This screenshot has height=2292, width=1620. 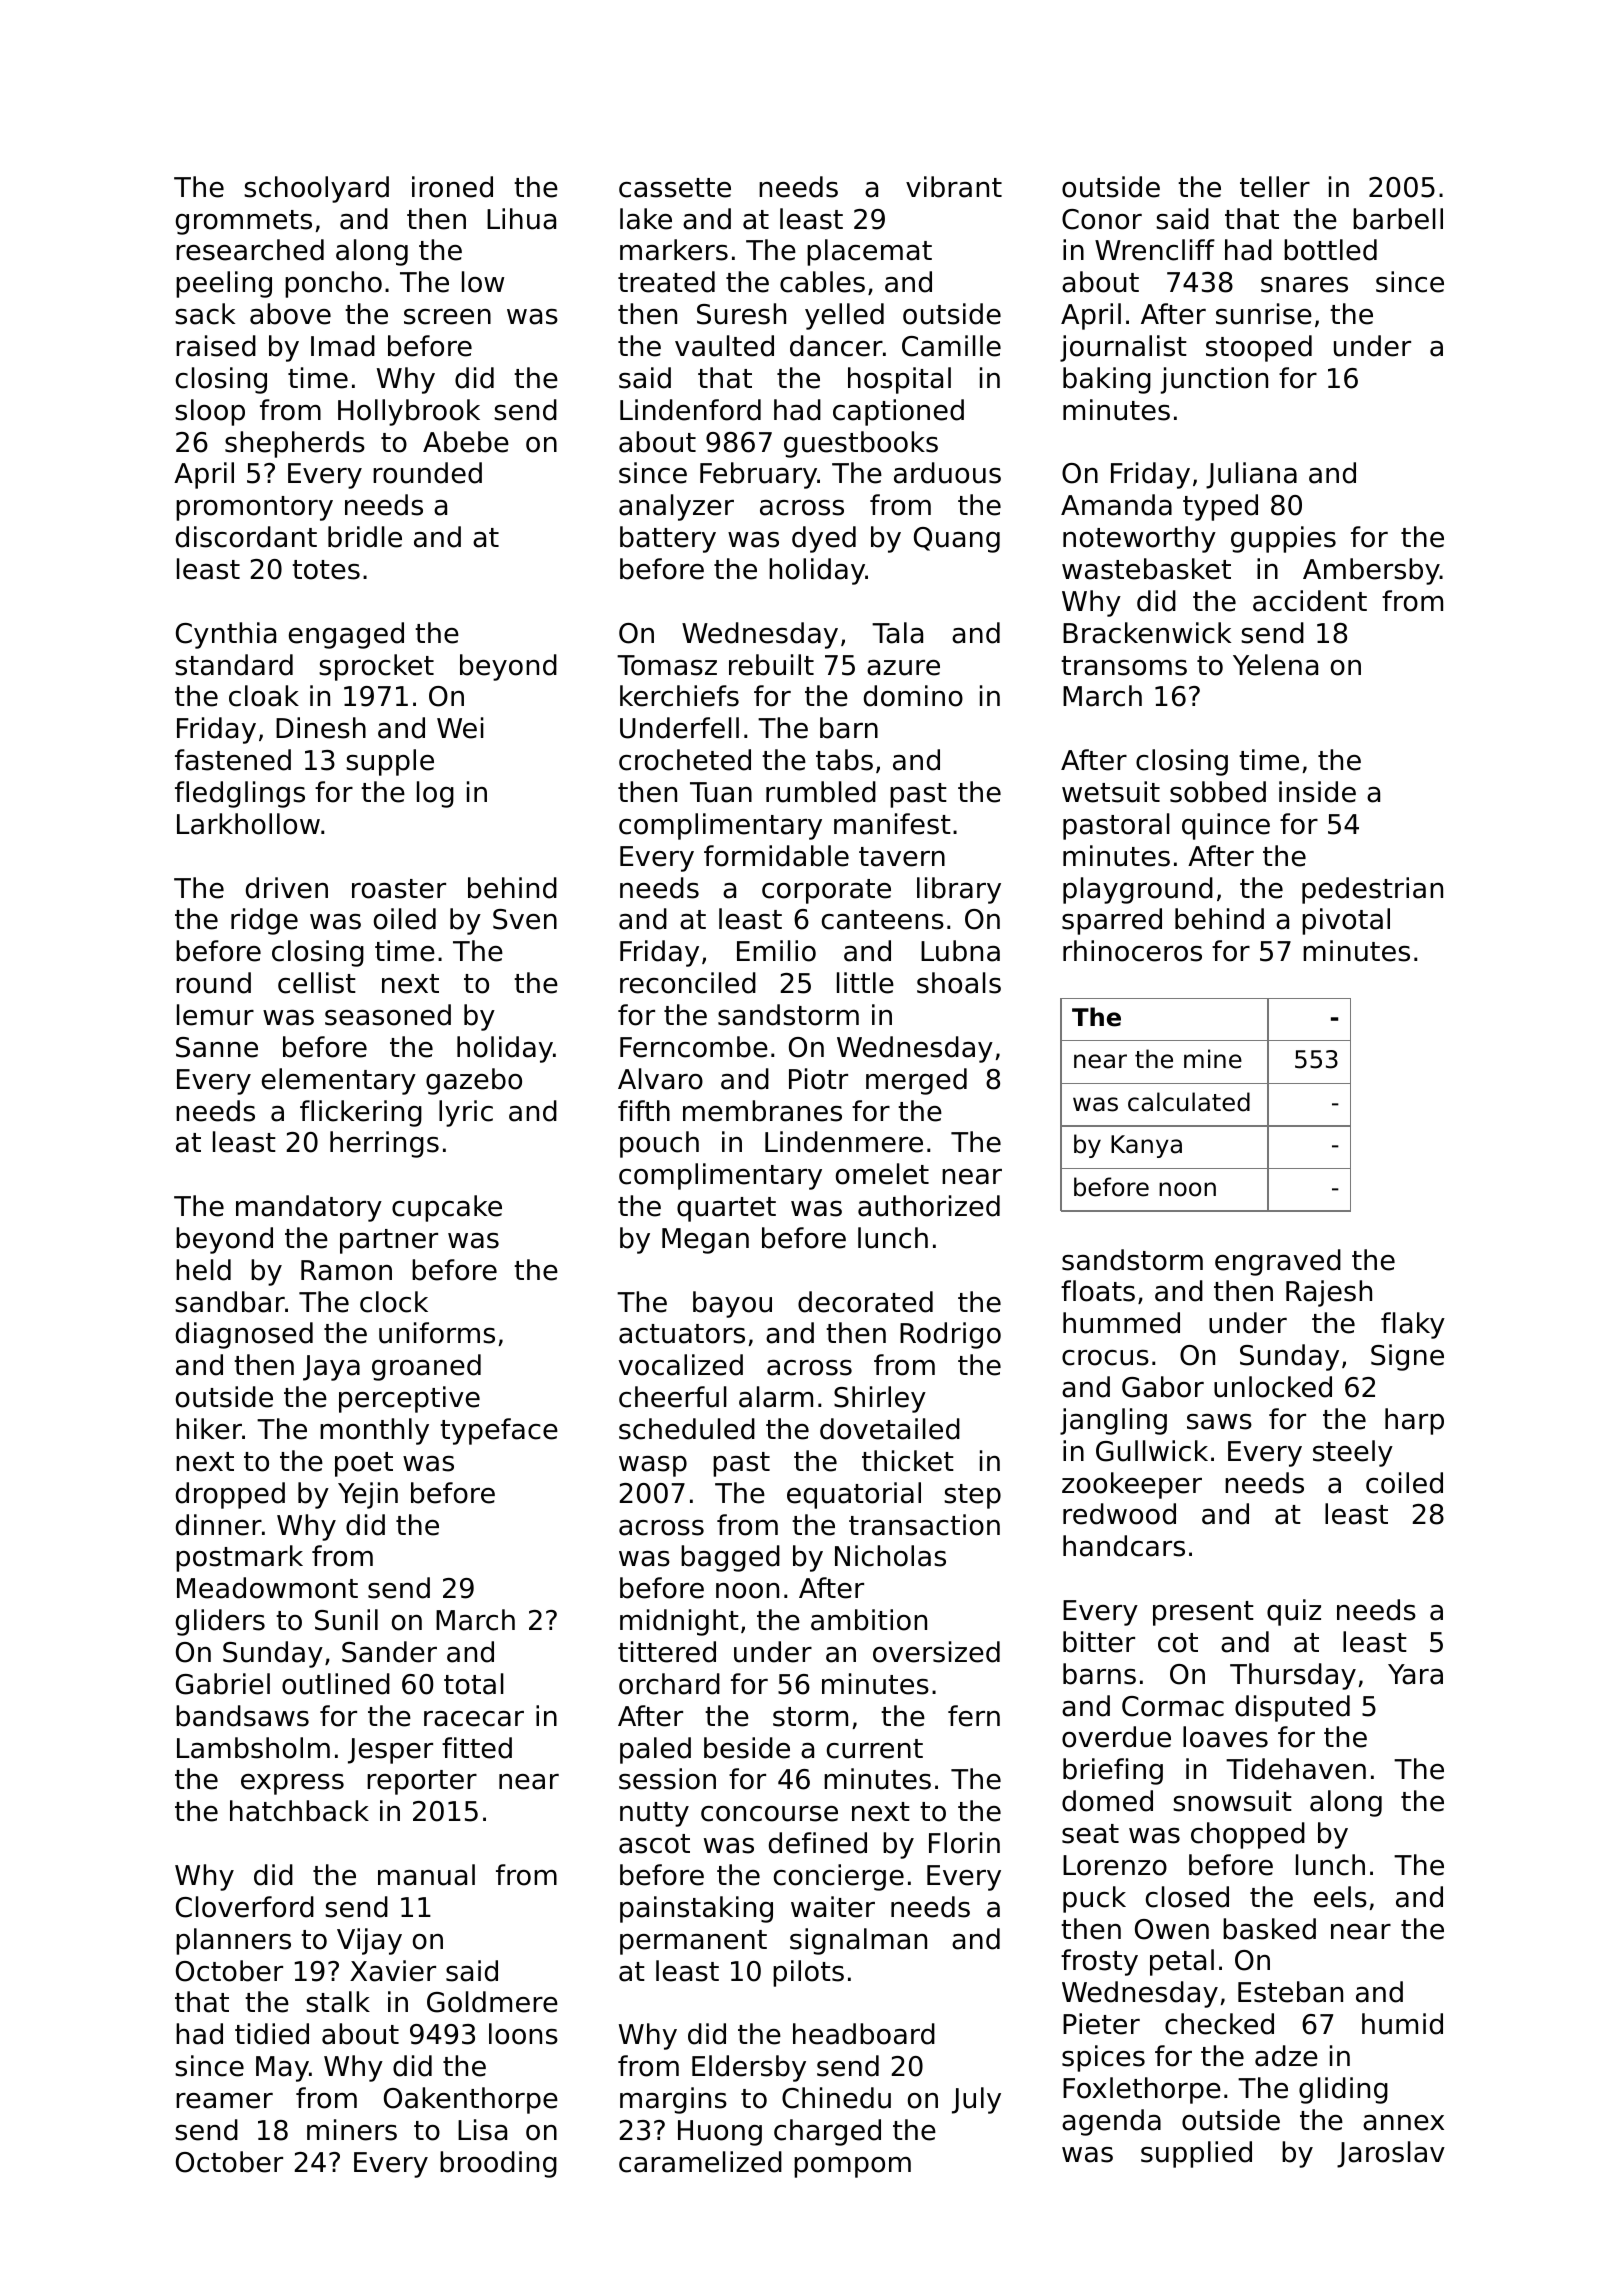 What do you see at coordinates (1189, 1102) in the screenshot?
I see `calculated` at bounding box center [1189, 1102].
